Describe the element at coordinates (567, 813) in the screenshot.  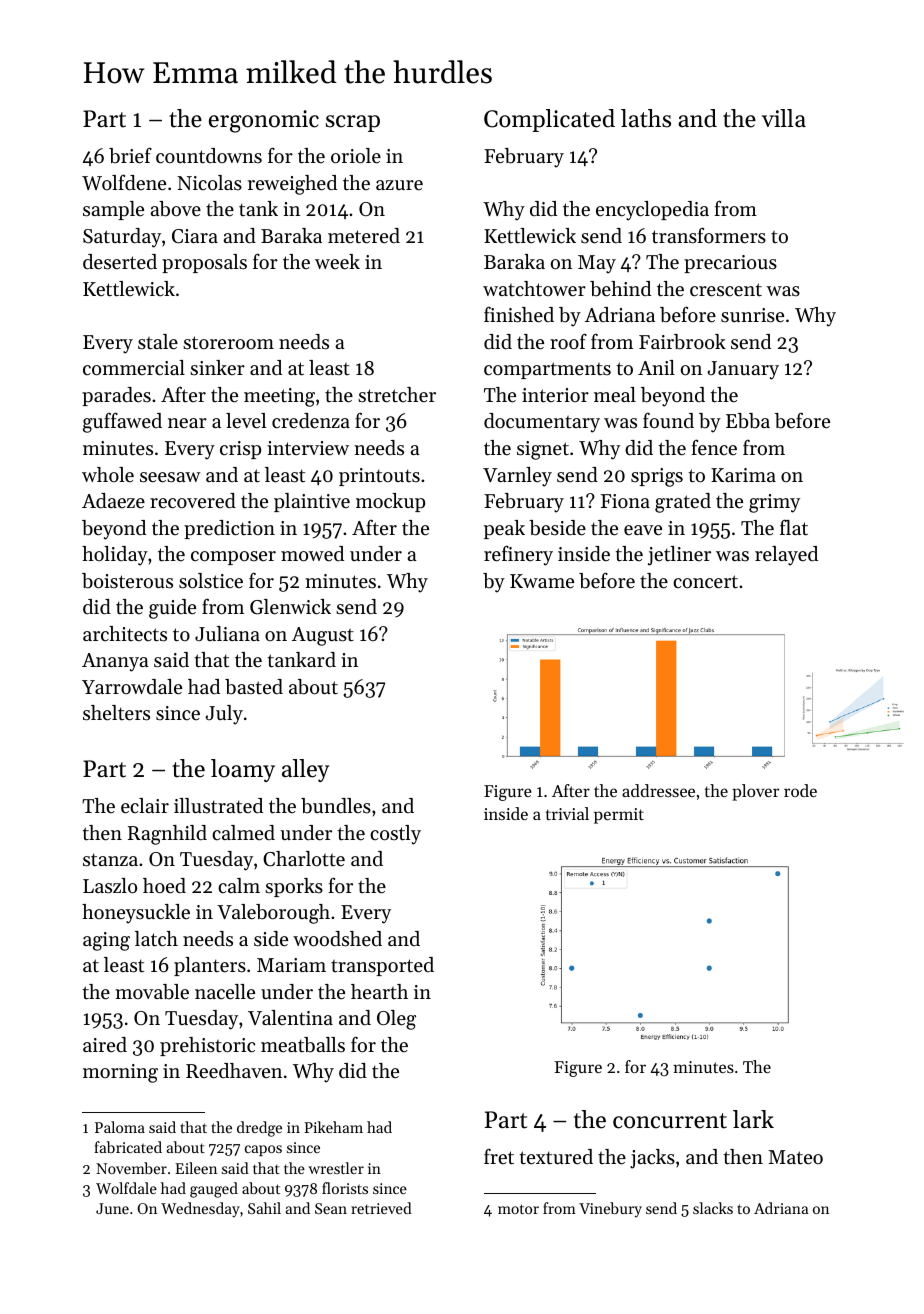
I see `trivial` at that location.
